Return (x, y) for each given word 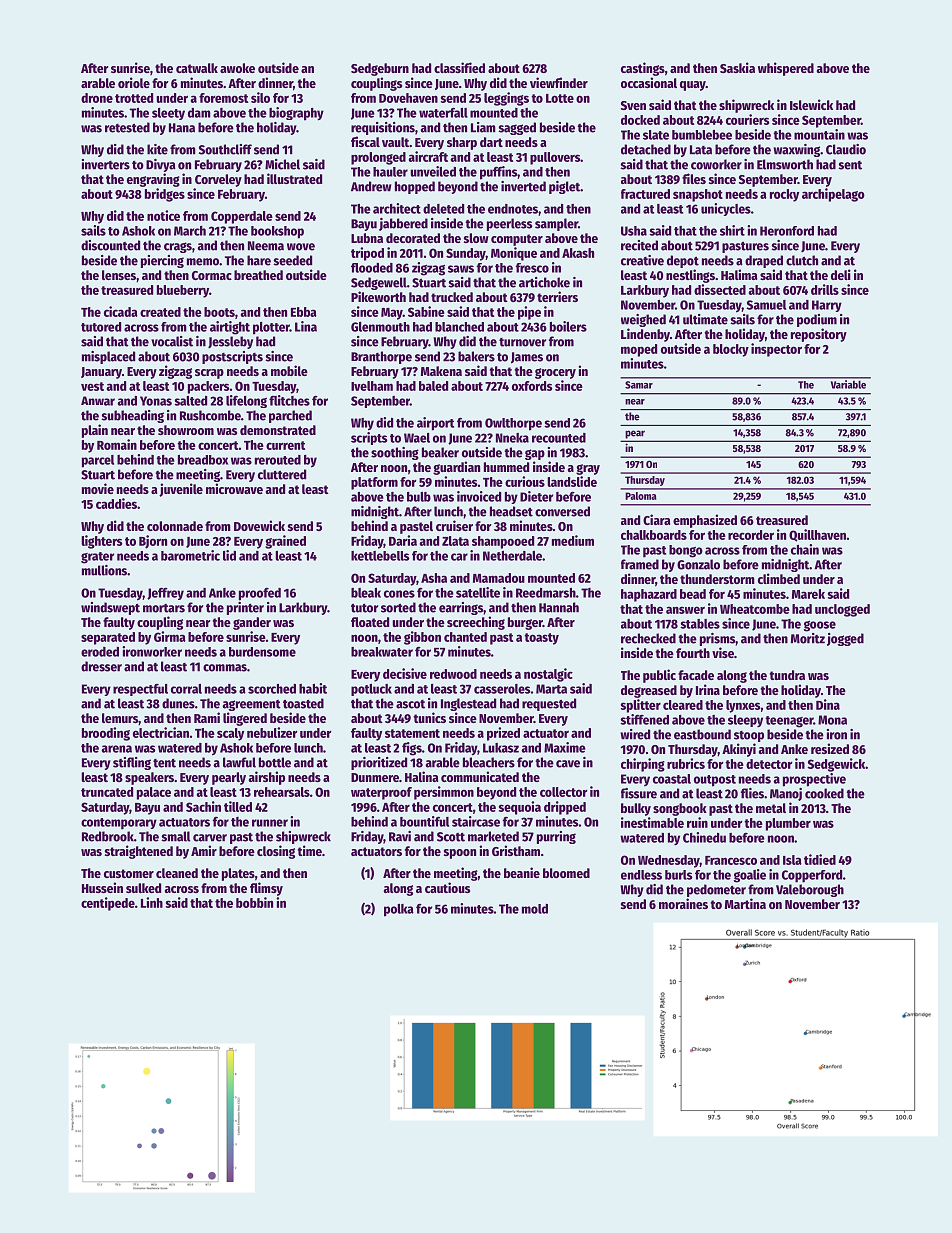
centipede (108, 904)
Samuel (766, 305)
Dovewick (259, 525)
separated (108, 638)
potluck (371, 690)
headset (511, 511)
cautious (447, 887)
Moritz (808, 638)
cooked (824, 793)
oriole (134, 82)
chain (805, 549)
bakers (476, 356)
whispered (786, 69)
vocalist (172, 341)
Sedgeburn (380, 69)
